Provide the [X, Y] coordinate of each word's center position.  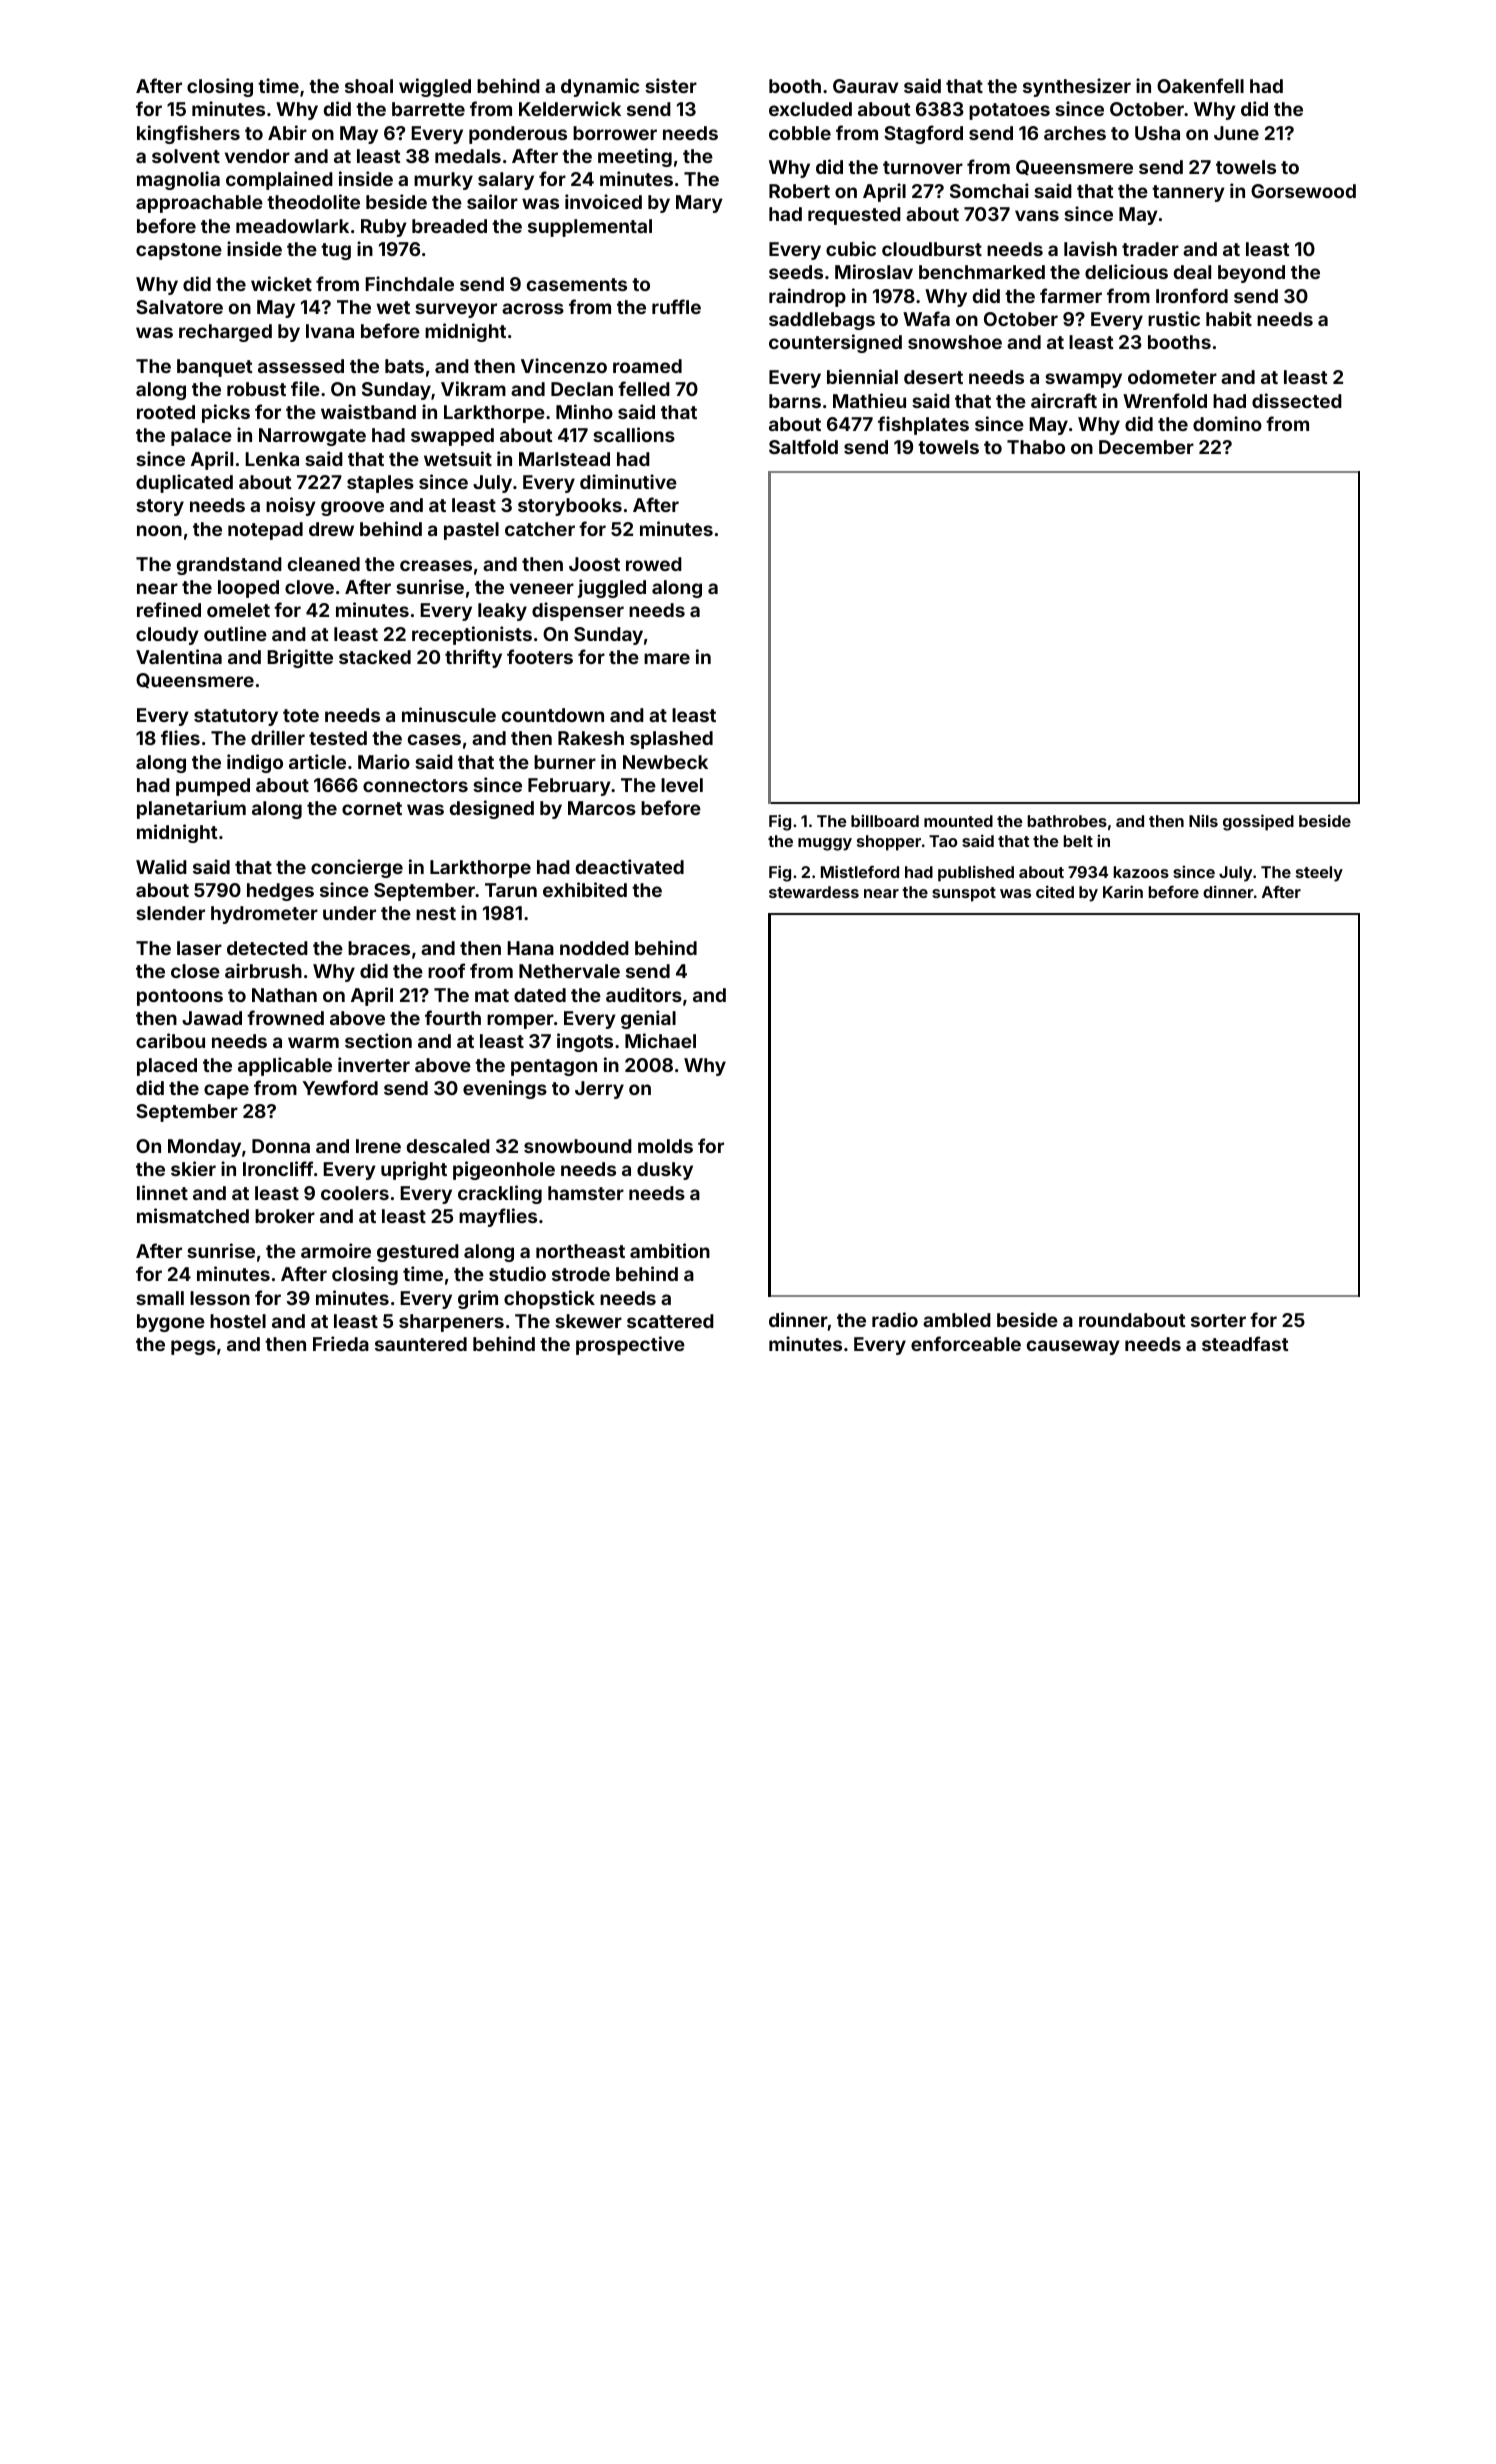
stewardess [814, 892]
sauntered [421, 1344]
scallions [634, 434]
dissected [1297, 400]
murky [443, 181]
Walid [161, 866]
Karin [1123, 891]
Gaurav [866, 86]
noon [159, 530]
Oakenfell [1200, 85]
